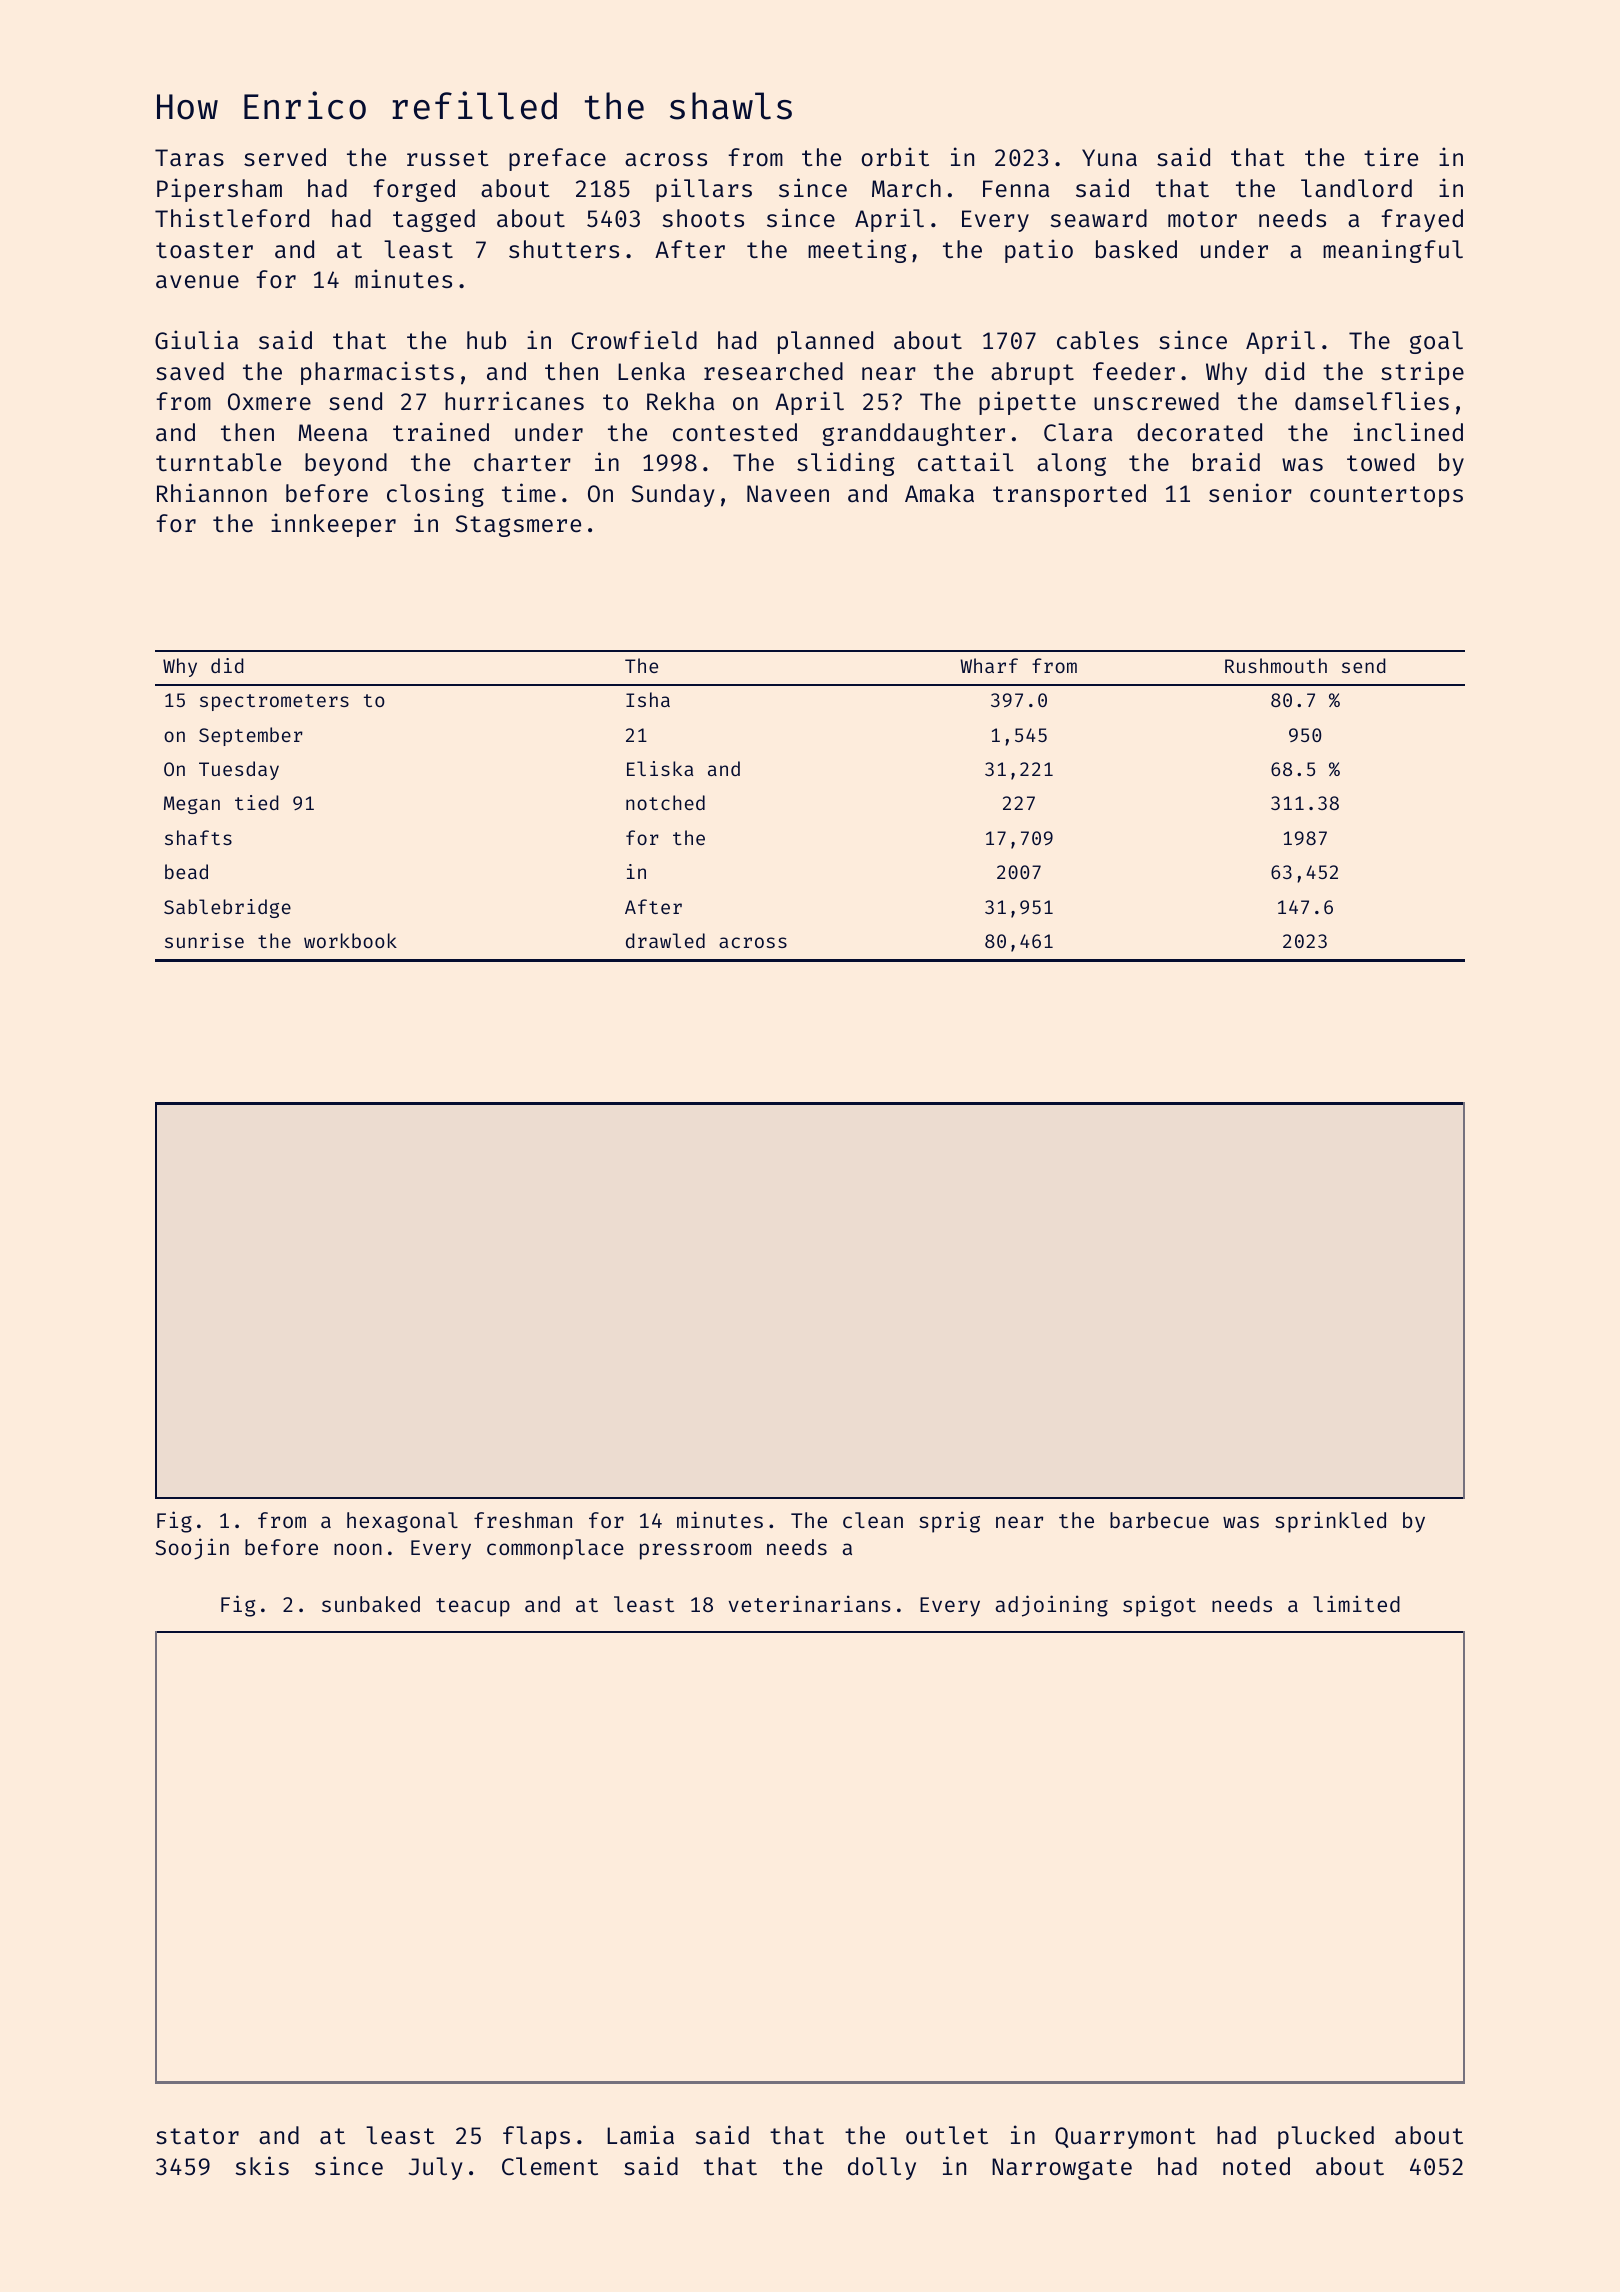 The width and height of the page is (1620, 2292). I want to click on Lamia, so click(640, 2134).
